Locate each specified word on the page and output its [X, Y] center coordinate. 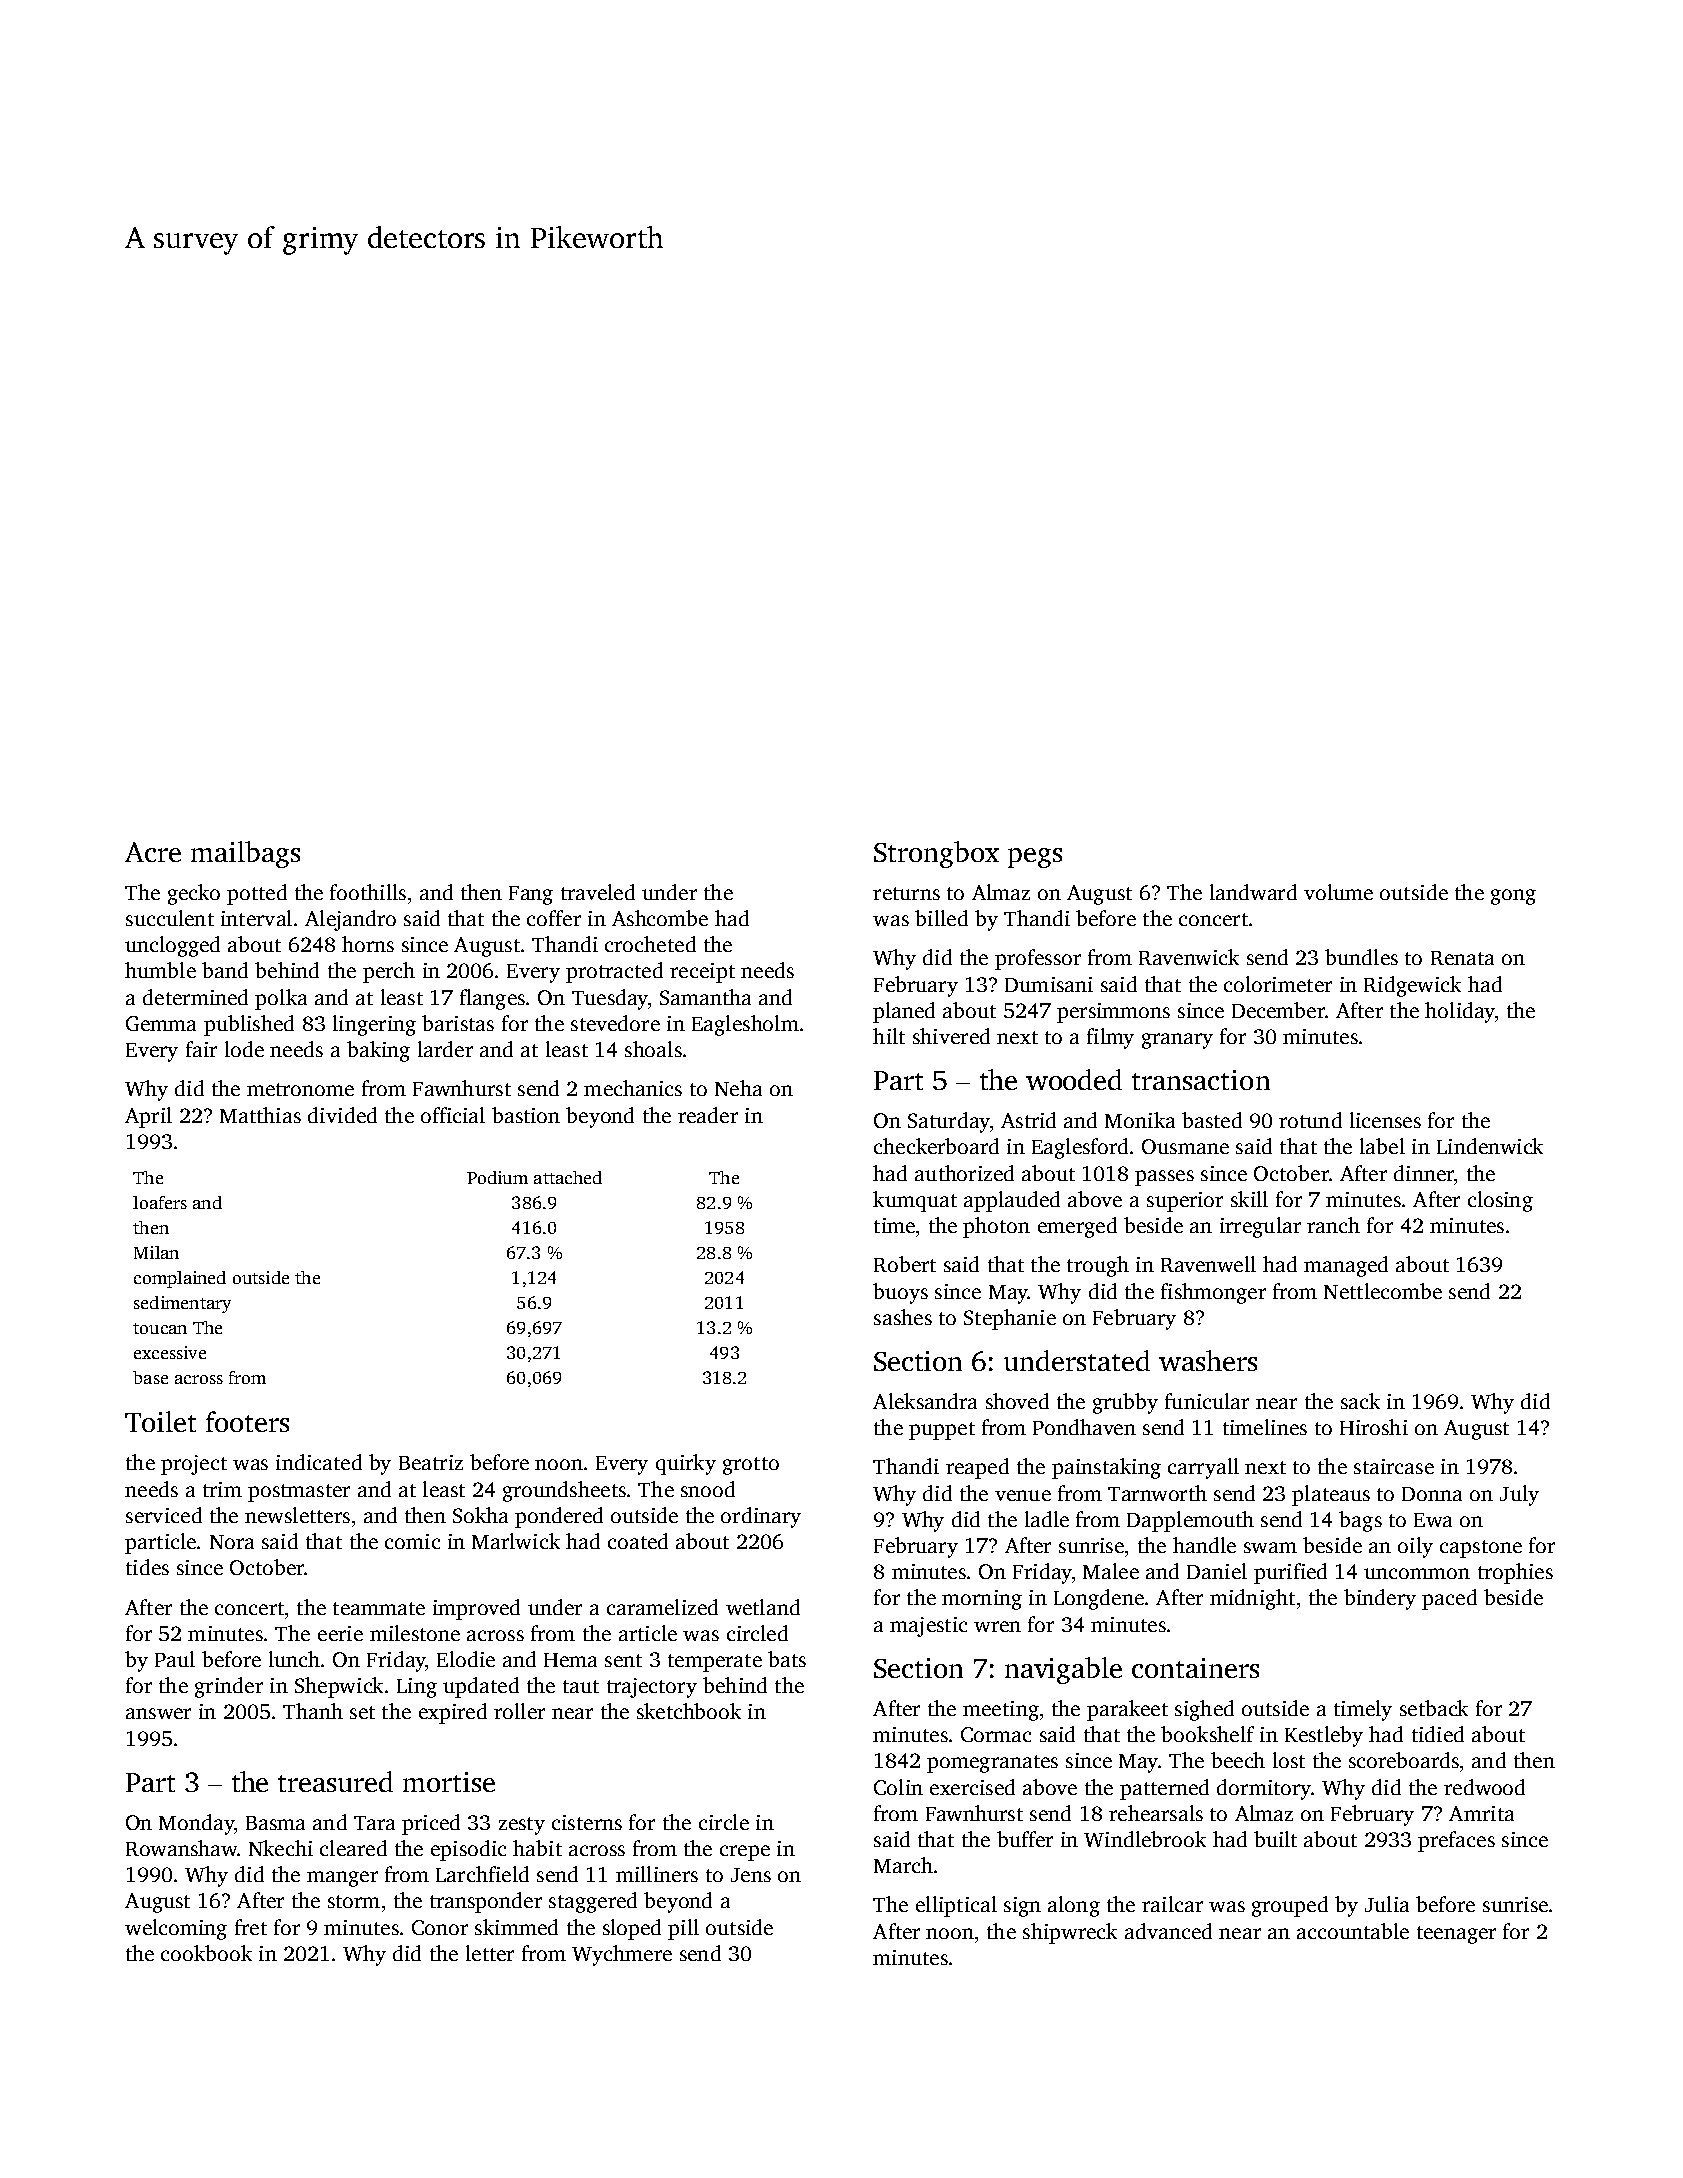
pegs [1035, 858]
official [453, 1115]
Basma [275, 1823]
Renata [1462, 958]
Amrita [1481, 1813]
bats [787, 1659]
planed [904, 1012]
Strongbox [936, 854]
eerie [340, 1633]
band [225, 970]
